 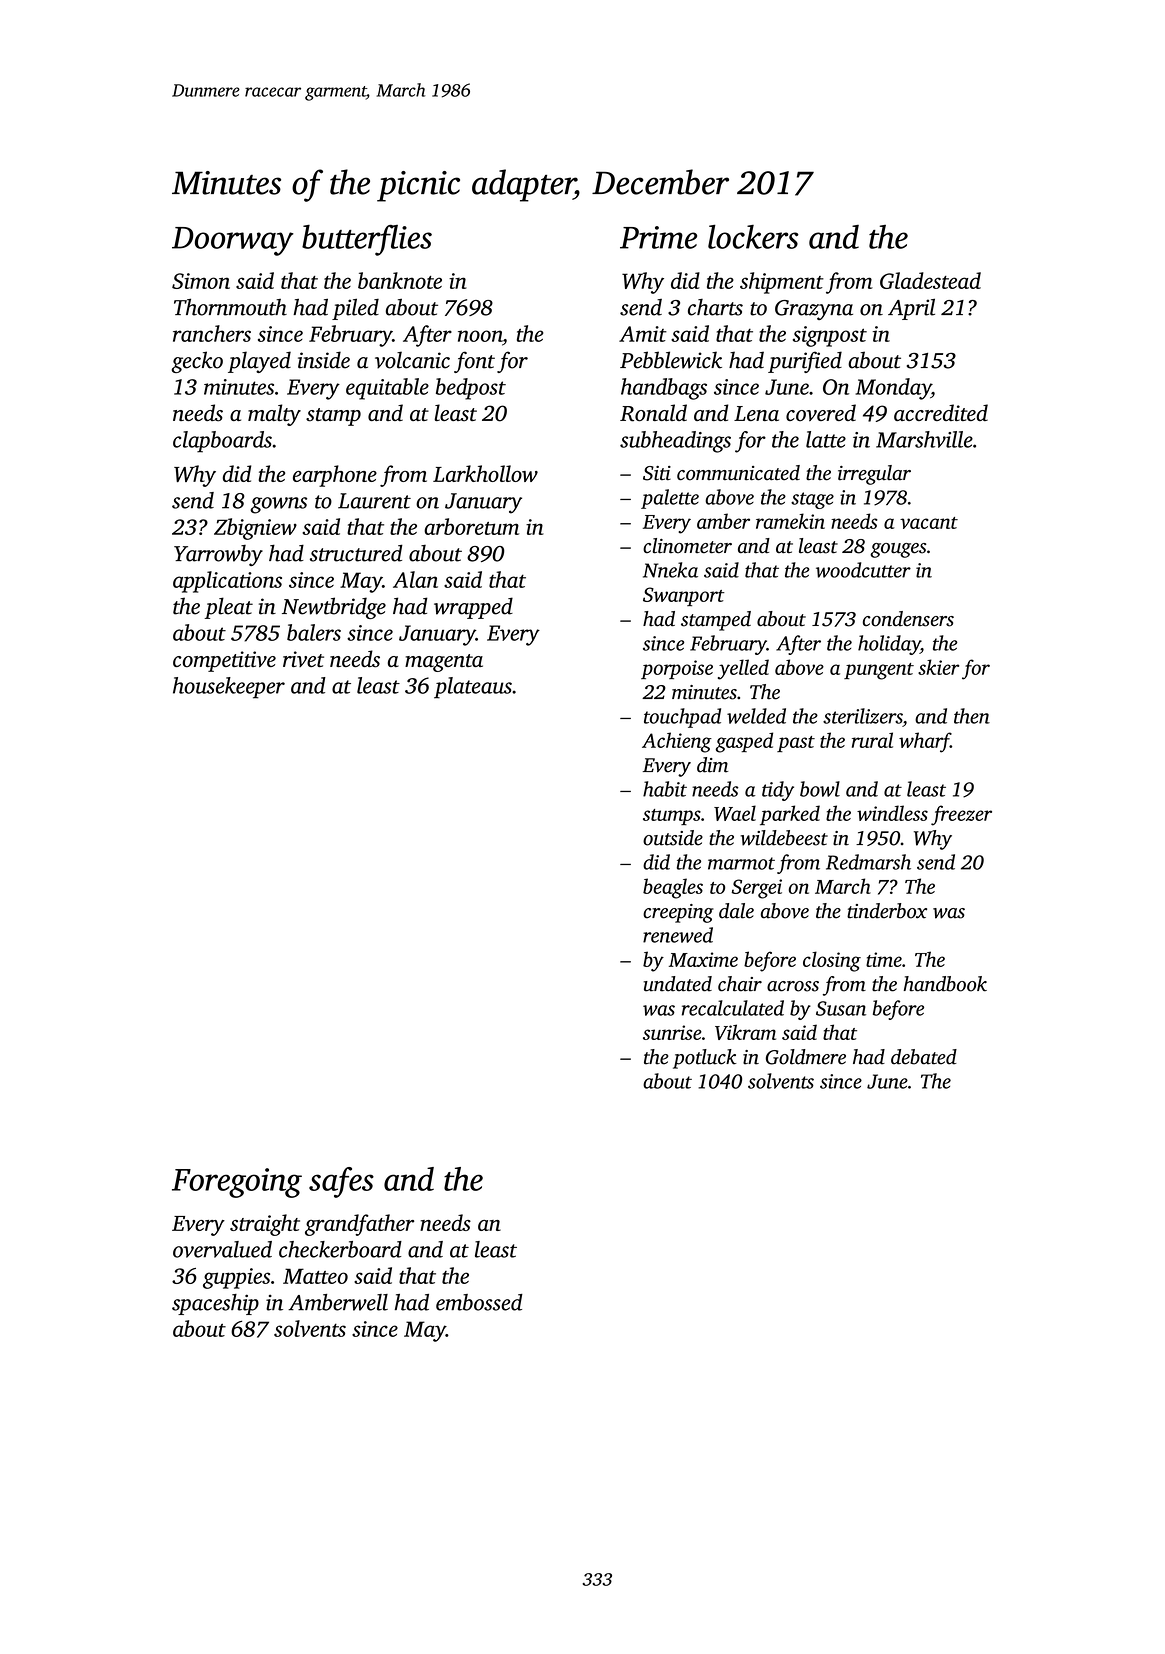 What do you see at coordinates (678, 984) in the document?
I see `undated` at bounding box center [678, 984].
